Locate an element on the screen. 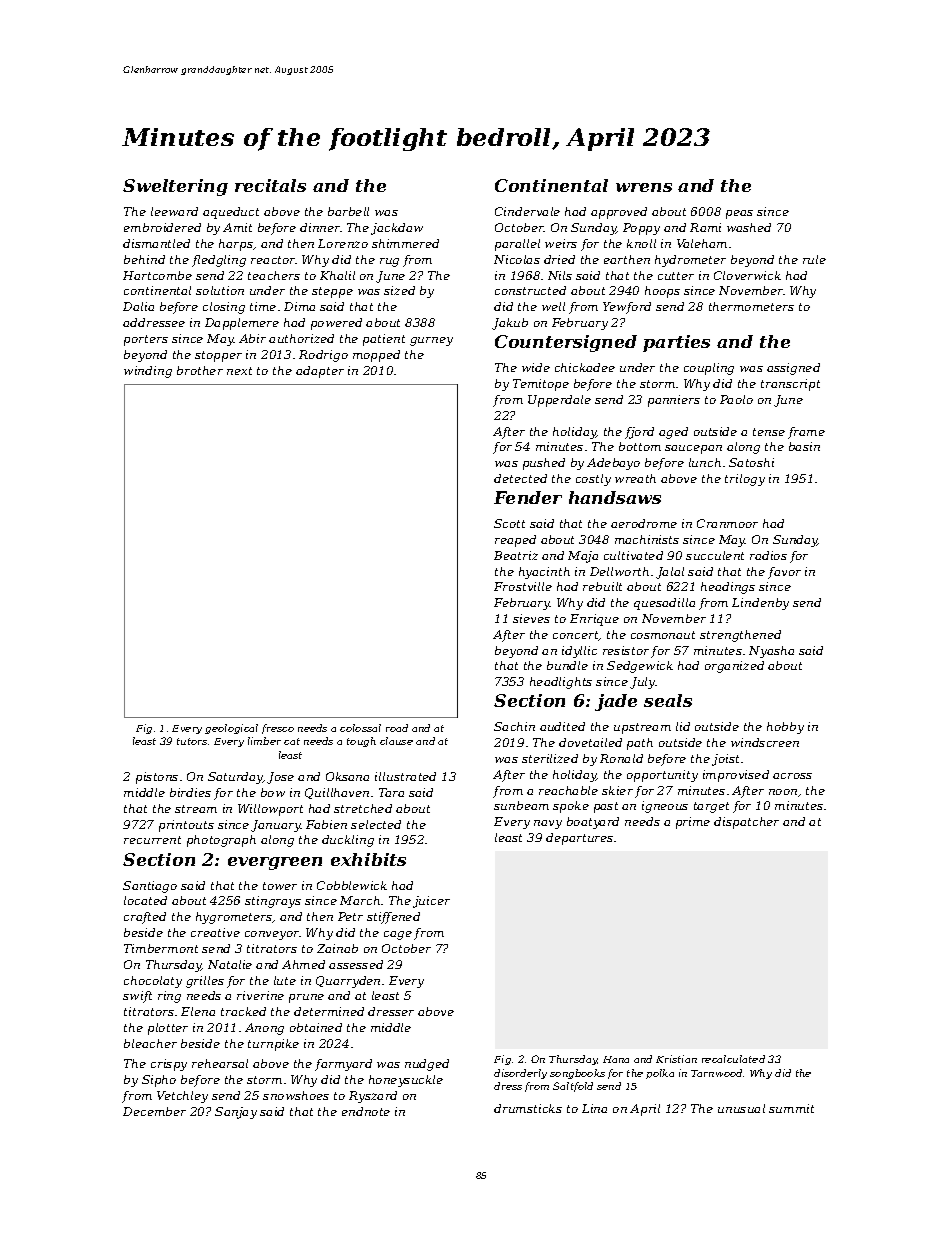 The image size is (952, 1233). endnote is located at coordinates (366, 1111).
